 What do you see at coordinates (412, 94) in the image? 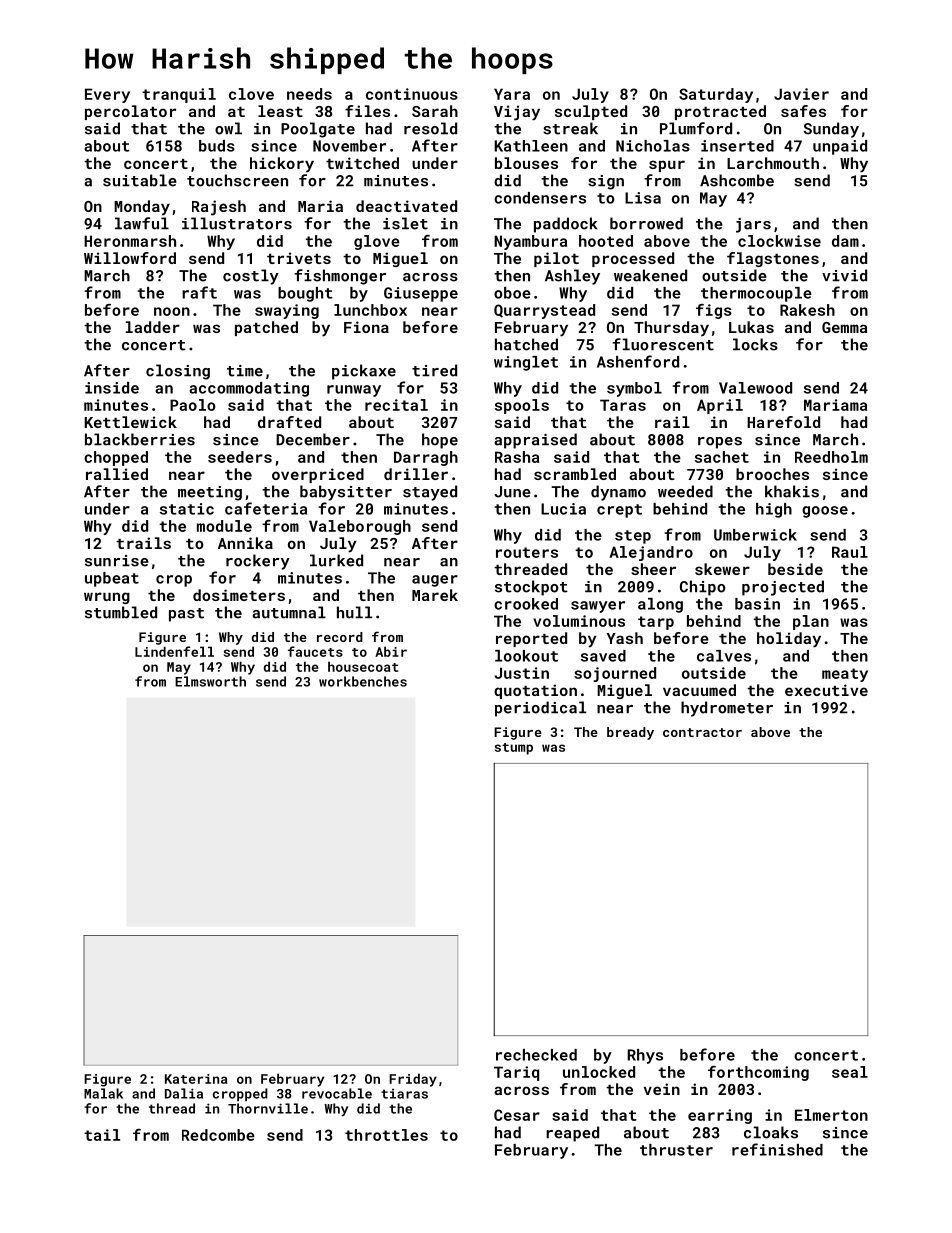
I see `continuous` at bounding box center [412, 94].
